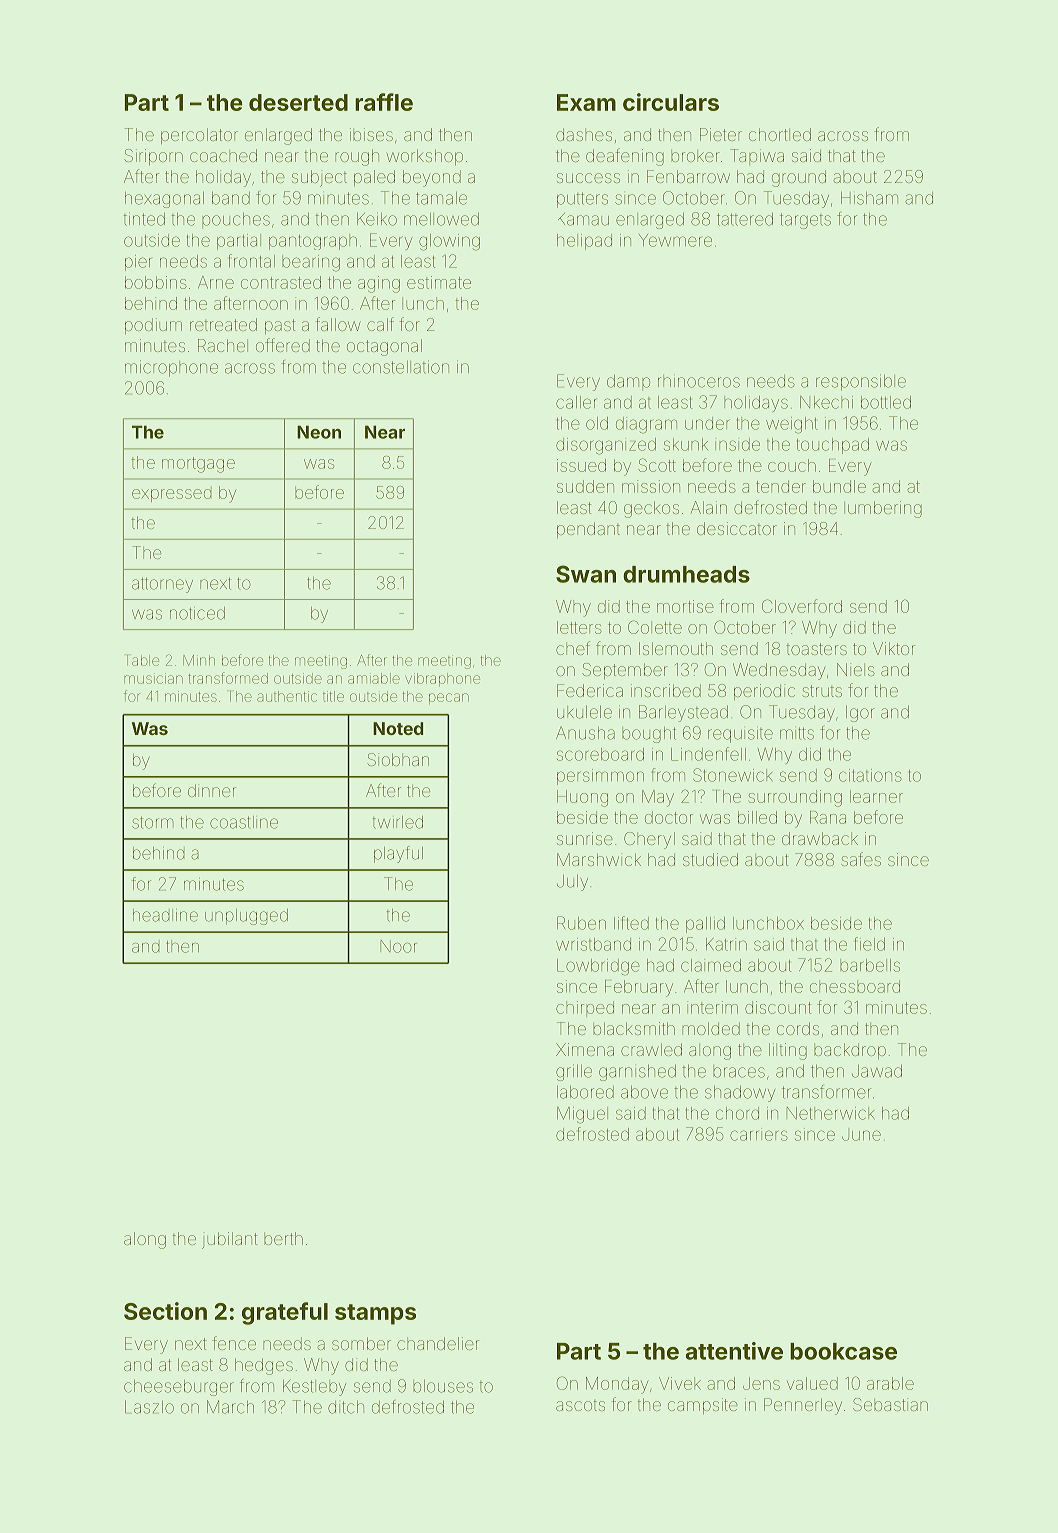 The width and height of the page is (1058, 1533). What do you see at coordinates (574, 1072) in the page?
I see `grille` at bounding box center [574, 1072].
